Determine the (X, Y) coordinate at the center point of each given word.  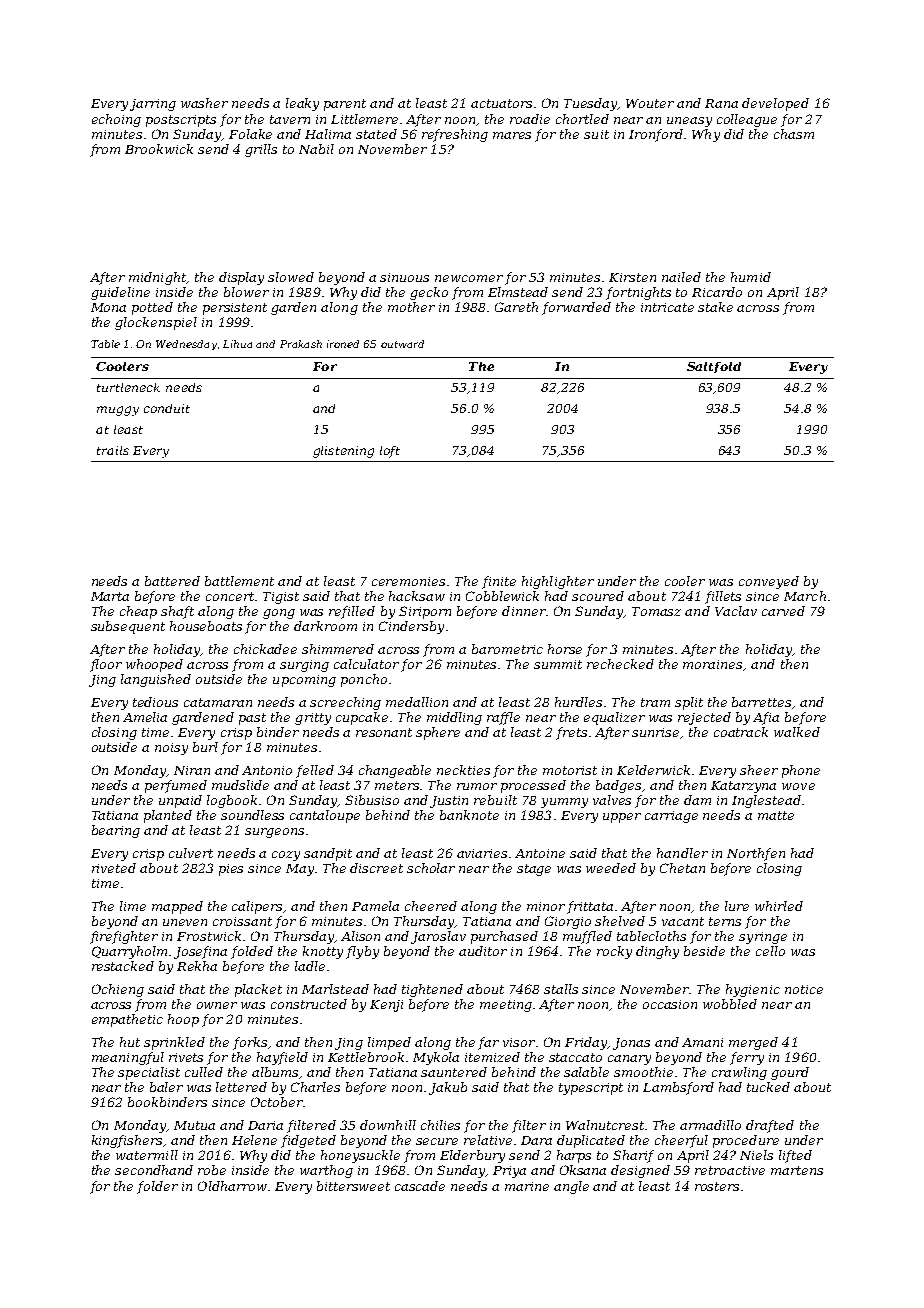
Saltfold (714, 367)
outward (402, 344)
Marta (110, 596)
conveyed (769, 582)
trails (113, 450)
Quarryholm (129, 952)
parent (345, 105)
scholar (431, 868)
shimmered (338, 649)
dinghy (657, 952)
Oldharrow (232, 1186)
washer (204, 103)
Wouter (650, 103)
